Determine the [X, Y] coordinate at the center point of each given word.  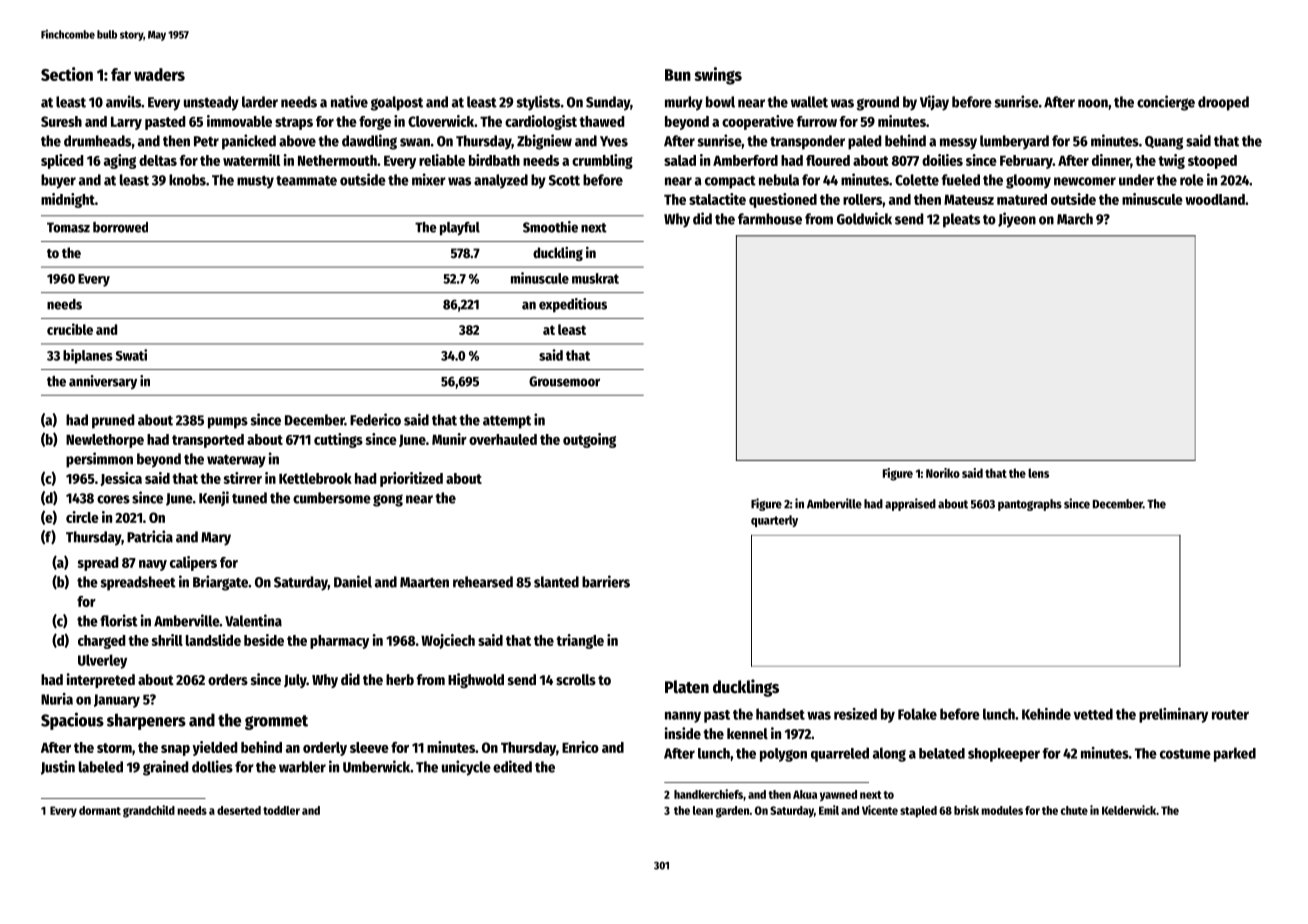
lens [1038, 473]
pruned [113, 421]
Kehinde [1046, 714]
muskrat [595, 278]
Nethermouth [337, 160]
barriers [606, 581]
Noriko [943, 473]
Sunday [608, 103]
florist [119, 620]
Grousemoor [564, 381]
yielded [215, 748]
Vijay [934, 103]
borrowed [120, 227]
